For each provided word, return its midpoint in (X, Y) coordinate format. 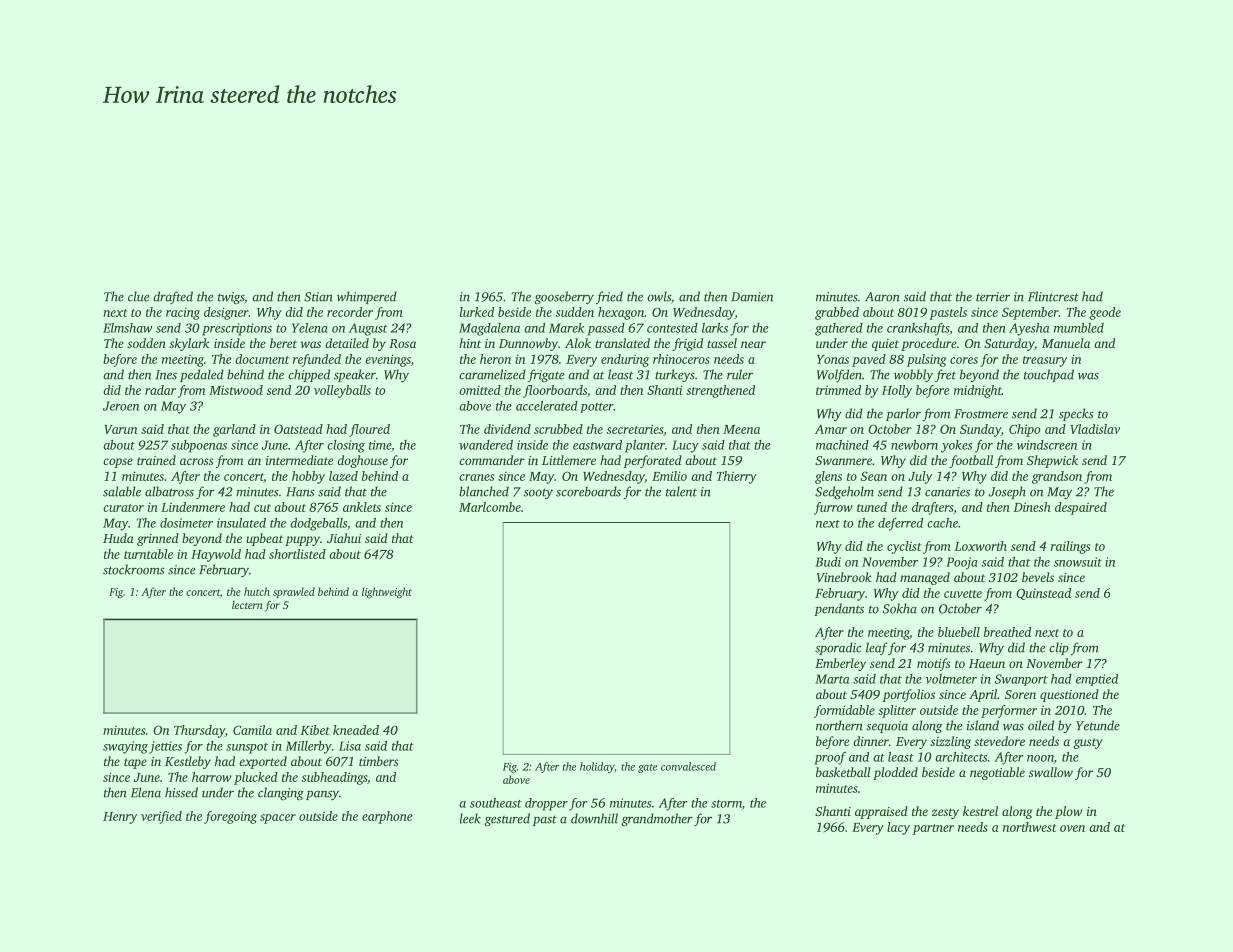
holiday (597, 767)
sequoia (887, 727)
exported (263, 762)
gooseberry (564, 297)
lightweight (387, 593)
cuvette (963, 594)
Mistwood (236, 390)
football (971, 461)
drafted (173, 297)
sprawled (294, 592)
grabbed (837, 313)
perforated (652, 461)
